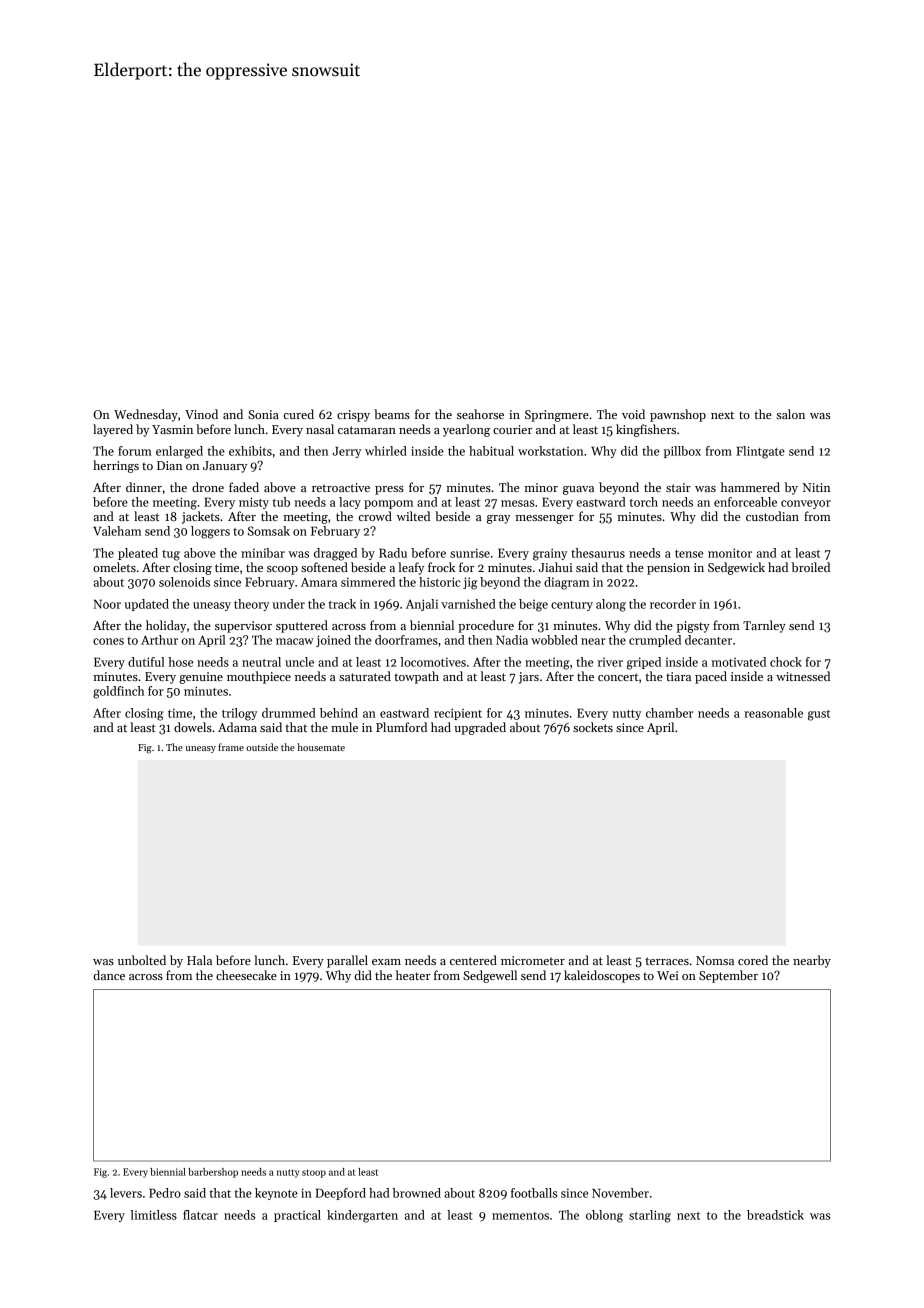 This document has height=1308, width=924. Describe the element at coordinates (362, 1216) in the document. I see `kindergarten` at that location.
